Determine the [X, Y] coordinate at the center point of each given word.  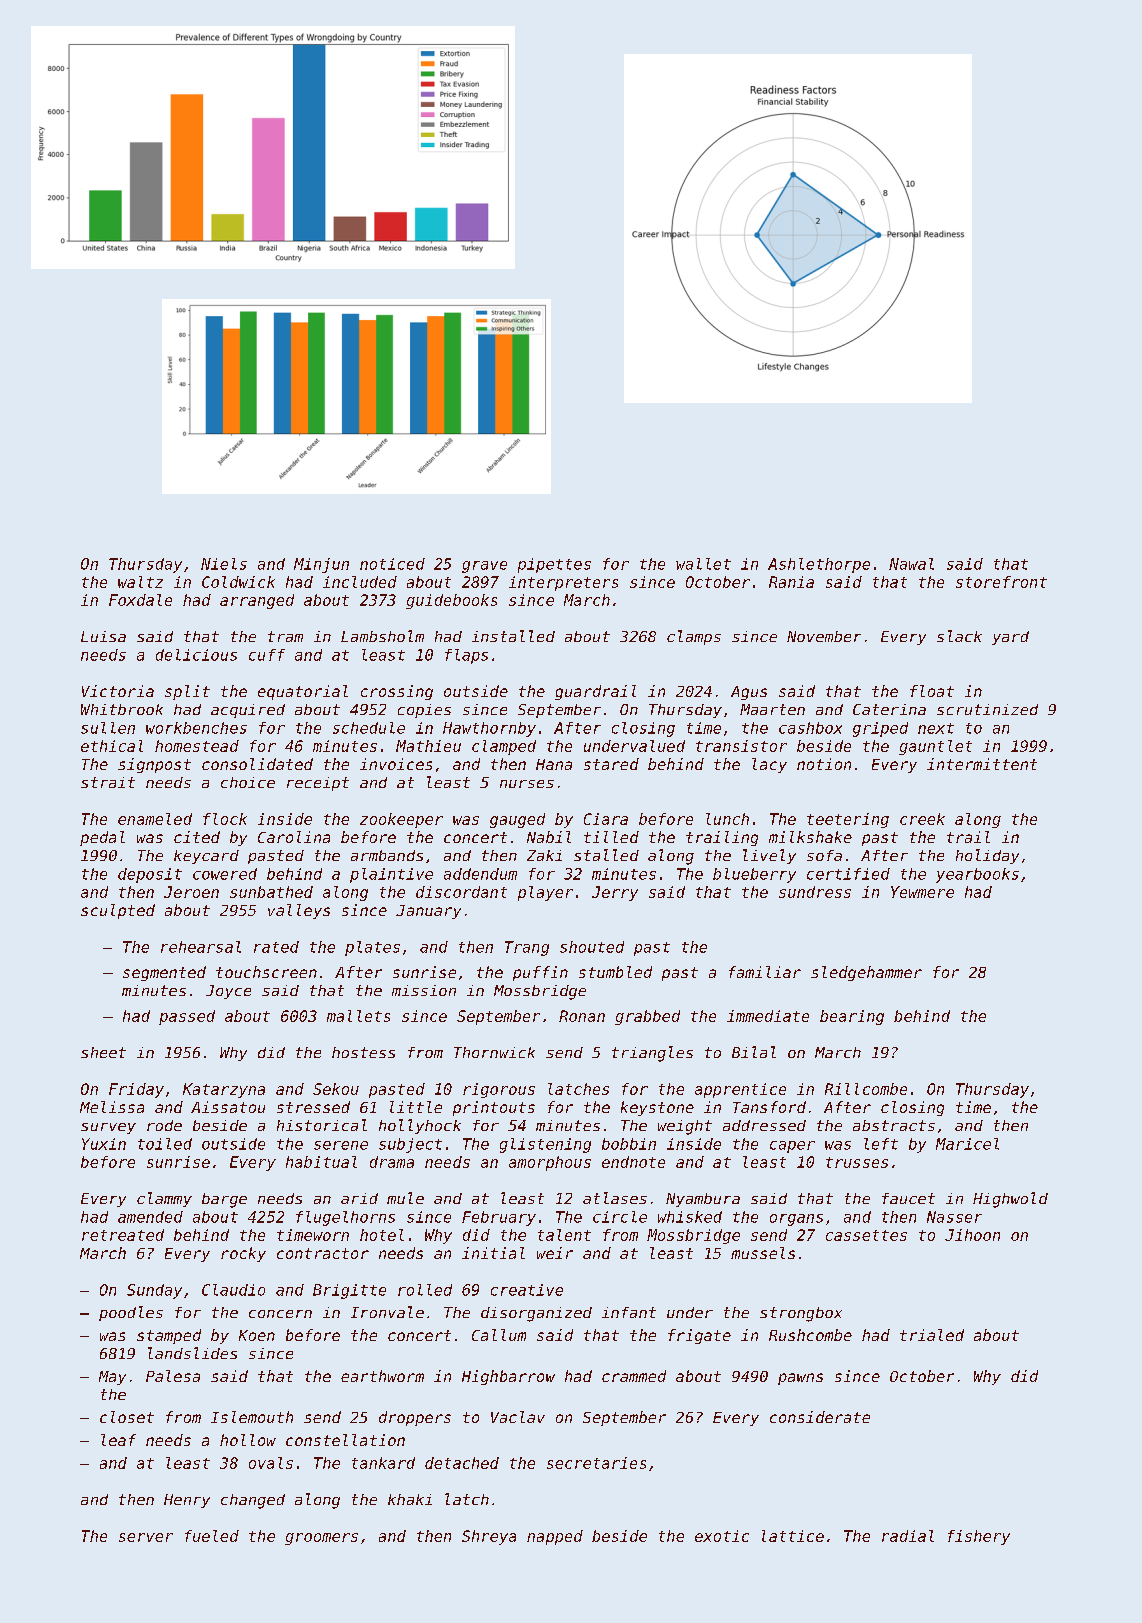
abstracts [894, 1125]
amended [150, 1217]
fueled [212, 1536]
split [187, 692]
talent [564, 1235]
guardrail [595, 692]
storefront [1001, 582]
